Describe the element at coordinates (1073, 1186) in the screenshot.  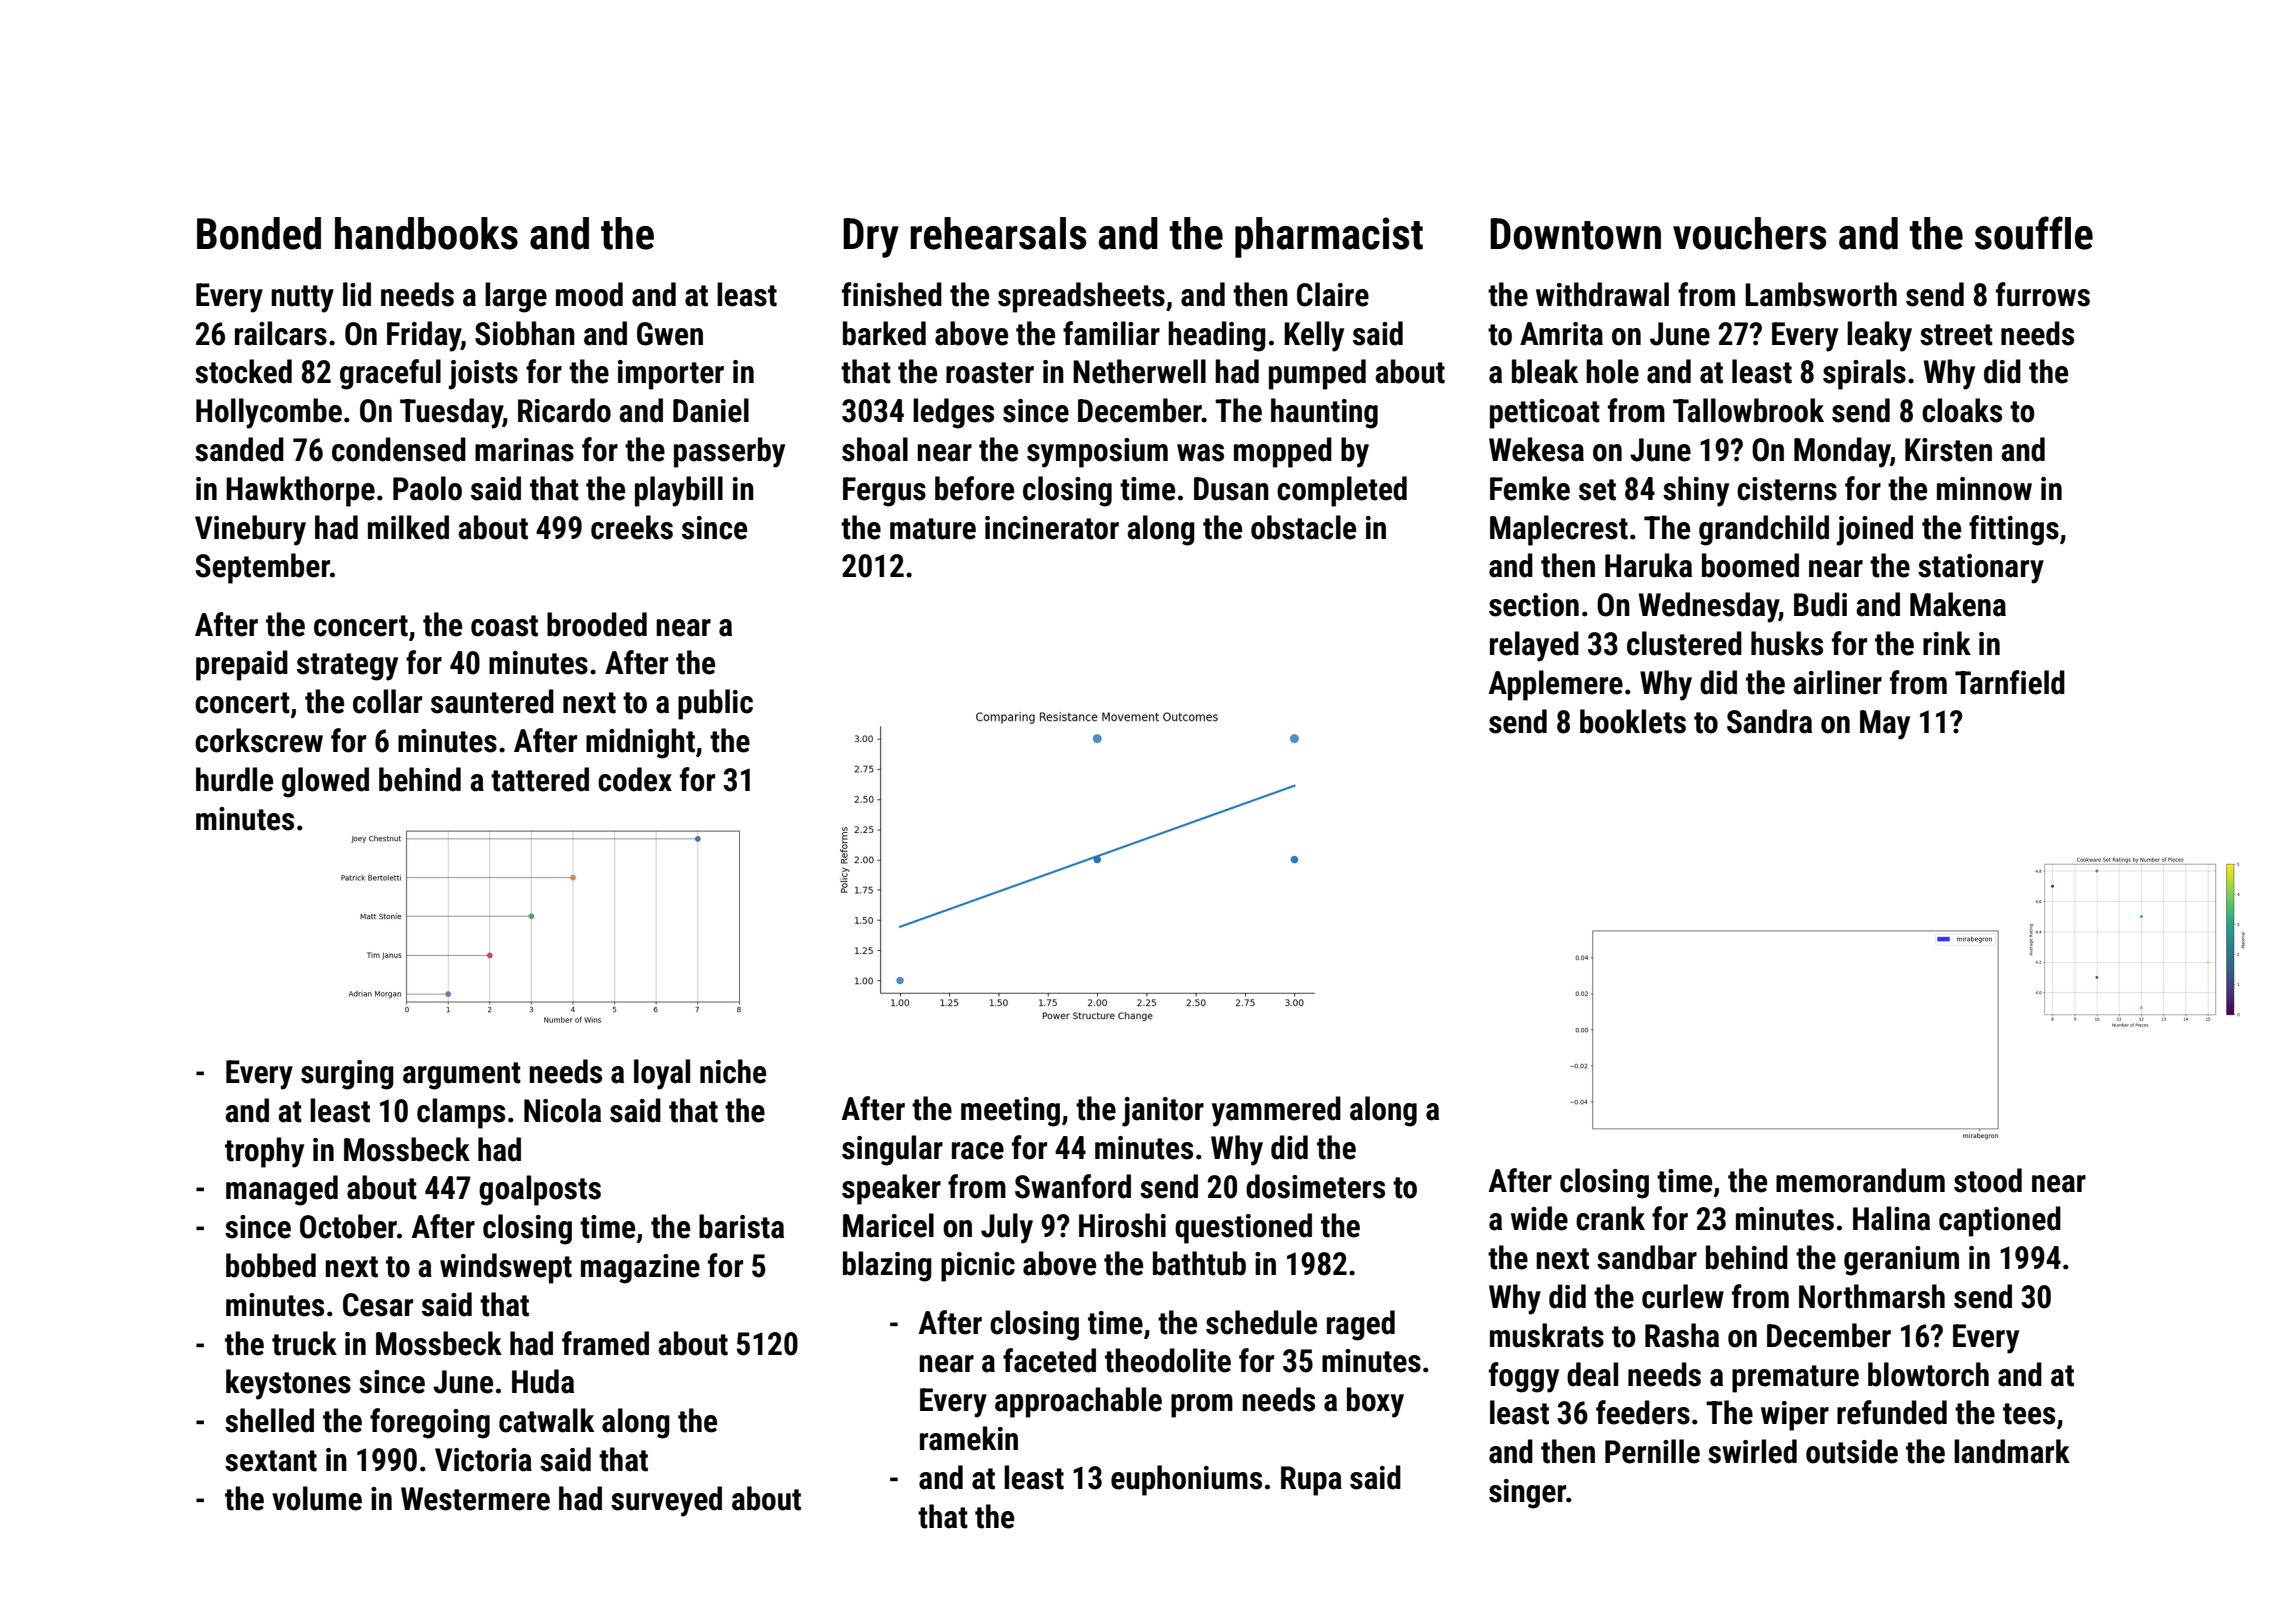
I see `Swanford` at that location.
